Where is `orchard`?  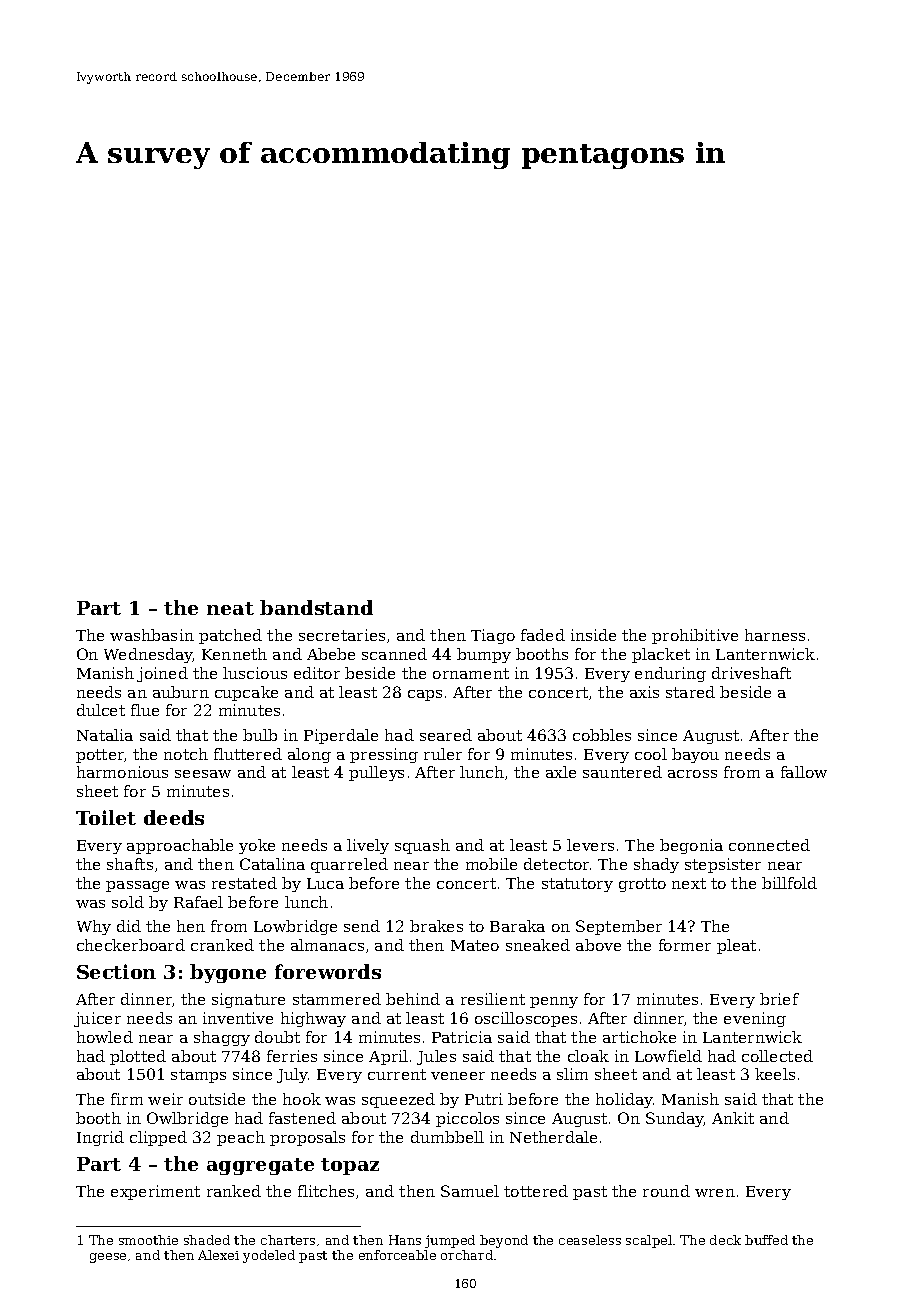
orchard is located at coordinates (467, 1255).
